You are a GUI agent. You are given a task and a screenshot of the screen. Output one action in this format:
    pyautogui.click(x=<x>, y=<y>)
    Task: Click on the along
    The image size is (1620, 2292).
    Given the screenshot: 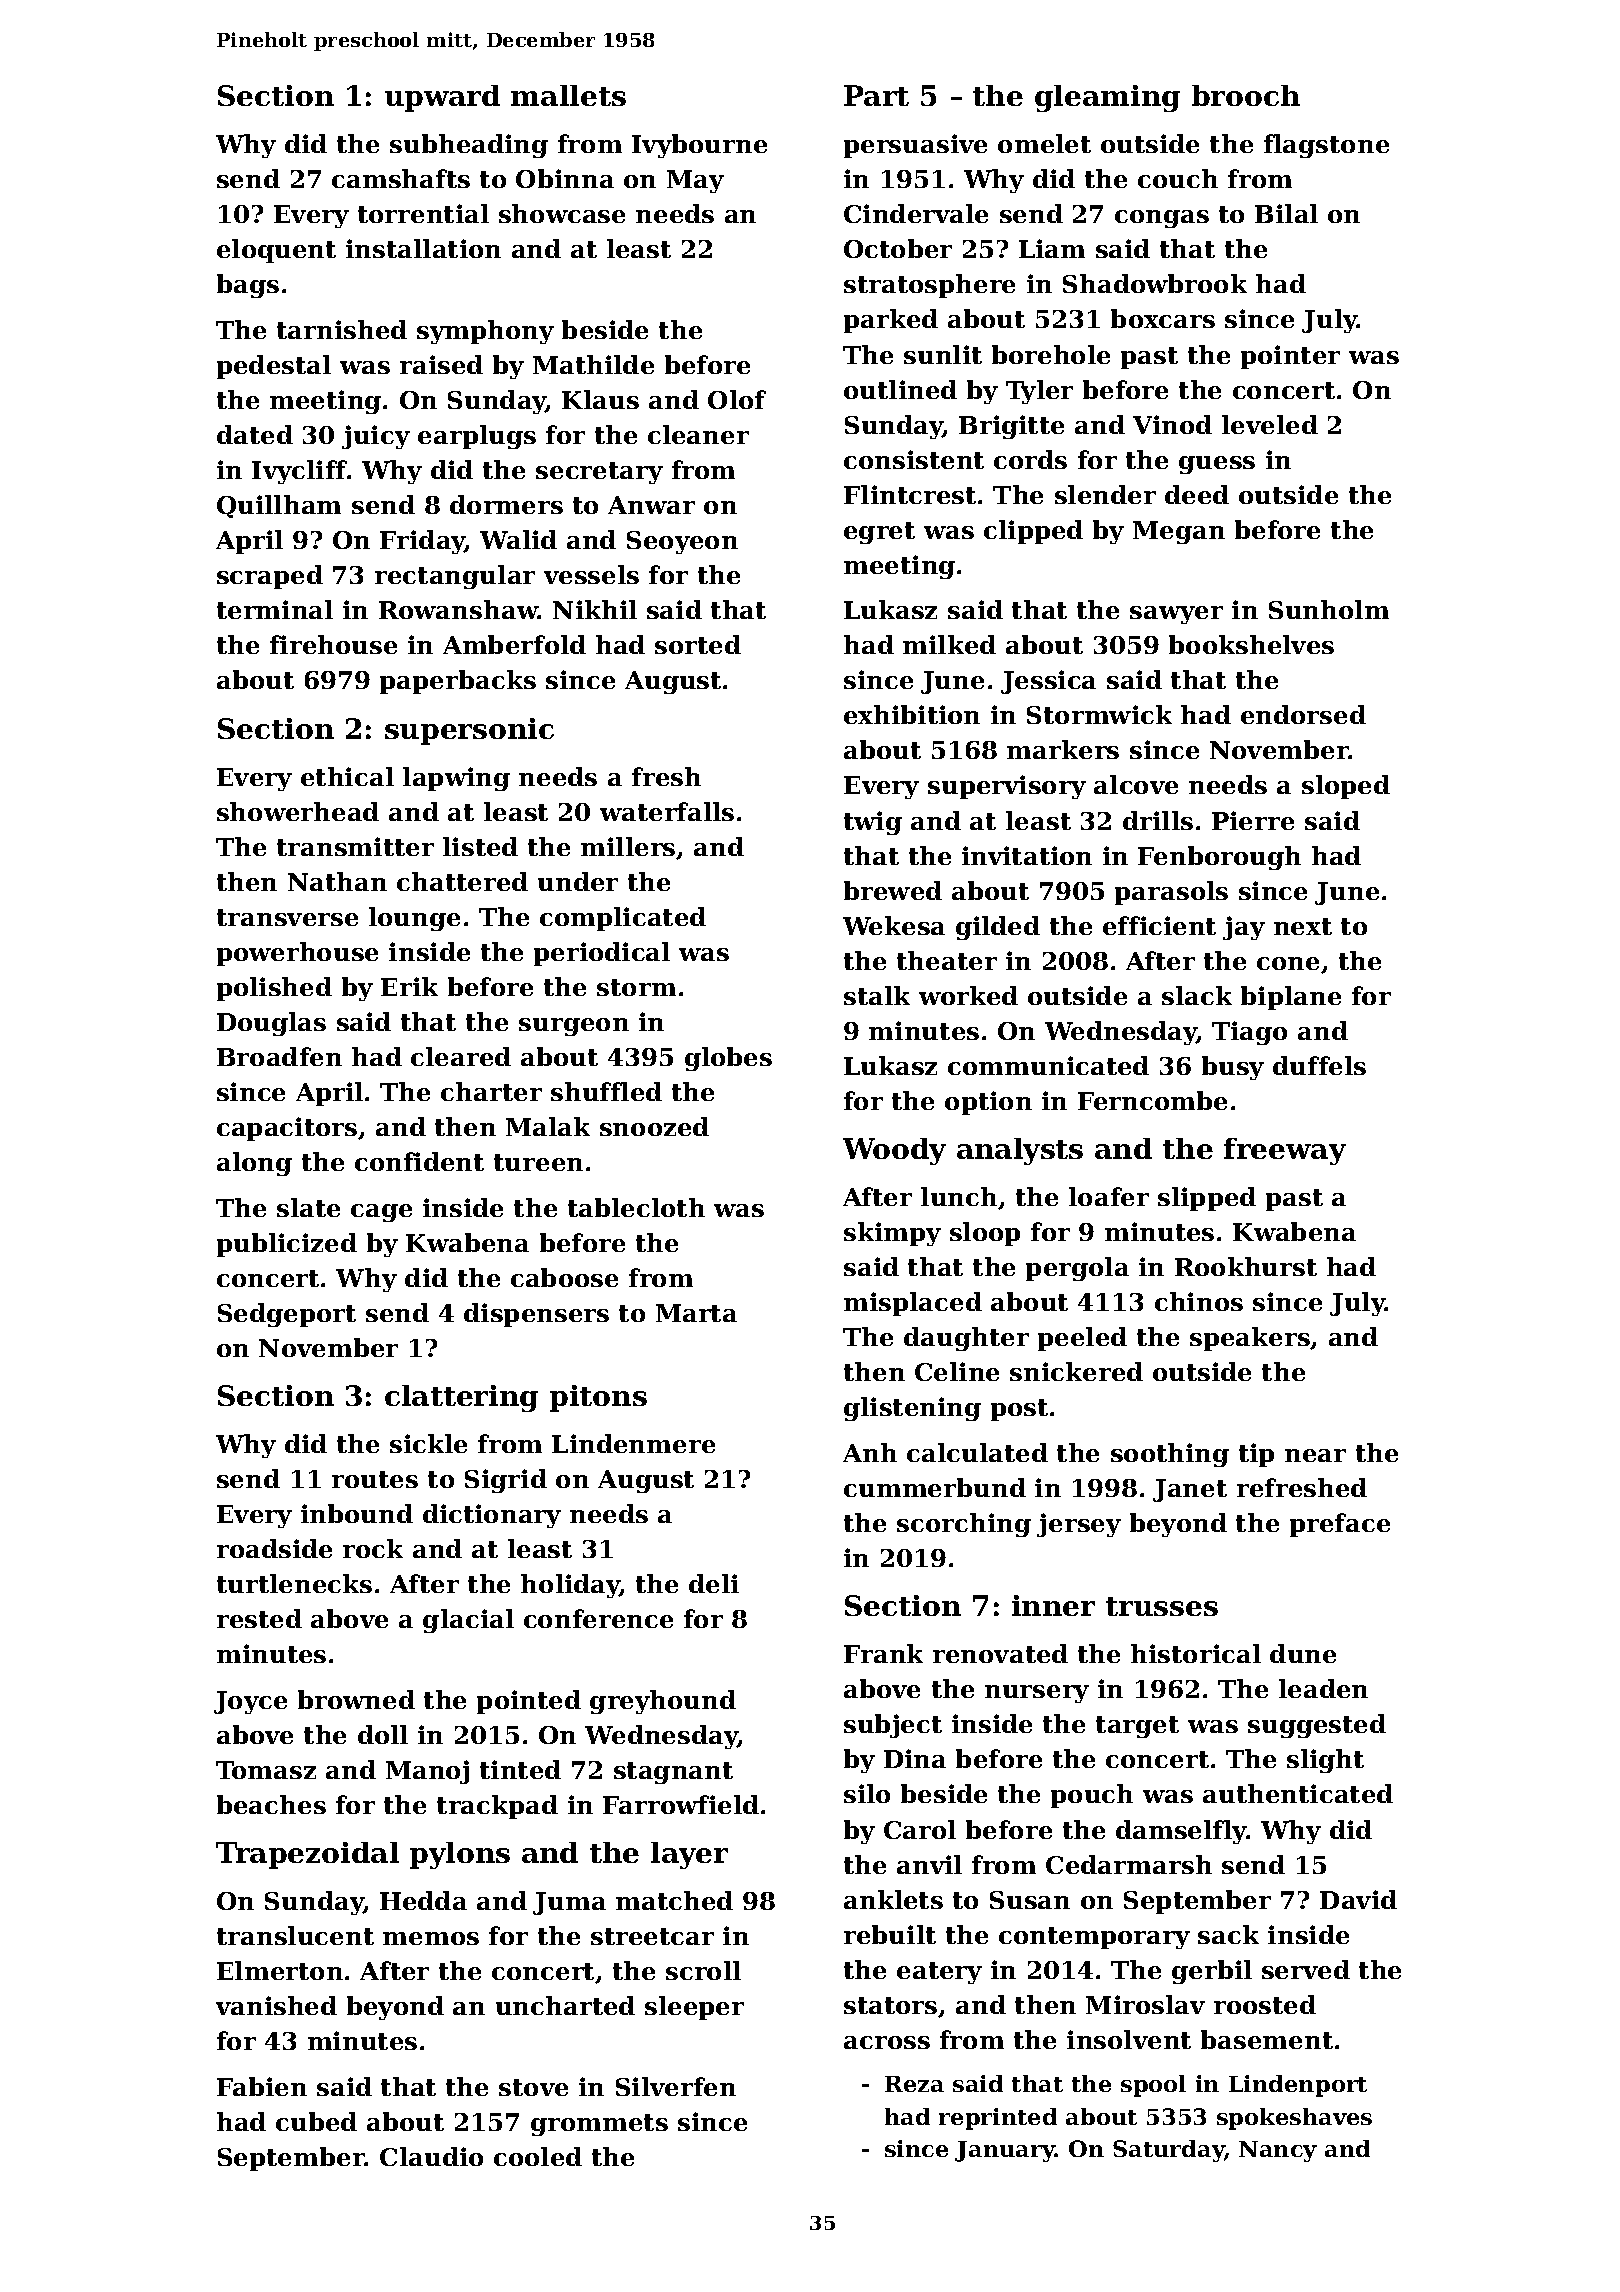 What is the action you would take?
    pyautogui.click(x=254, y=1164)
